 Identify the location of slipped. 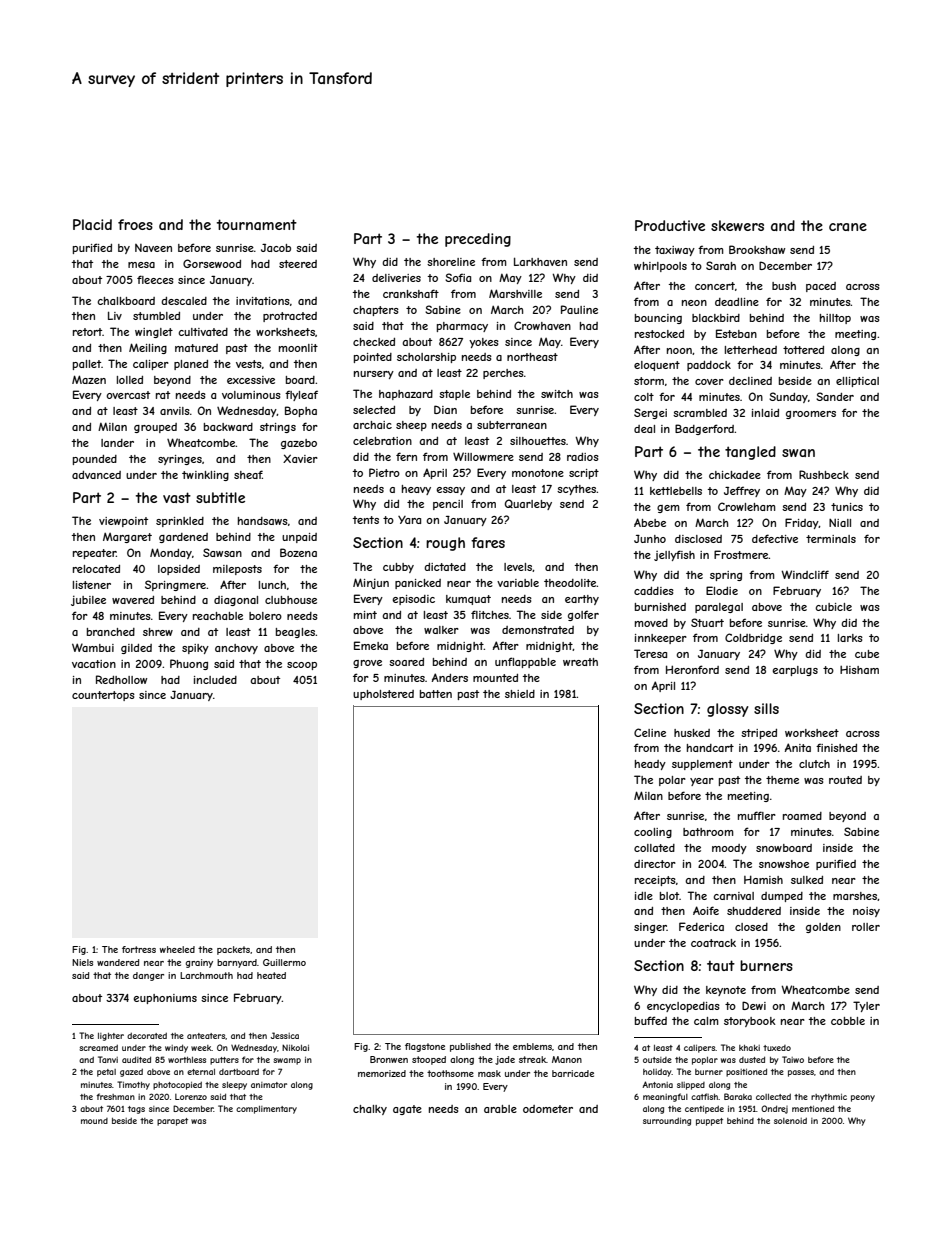
(691, 1086).
